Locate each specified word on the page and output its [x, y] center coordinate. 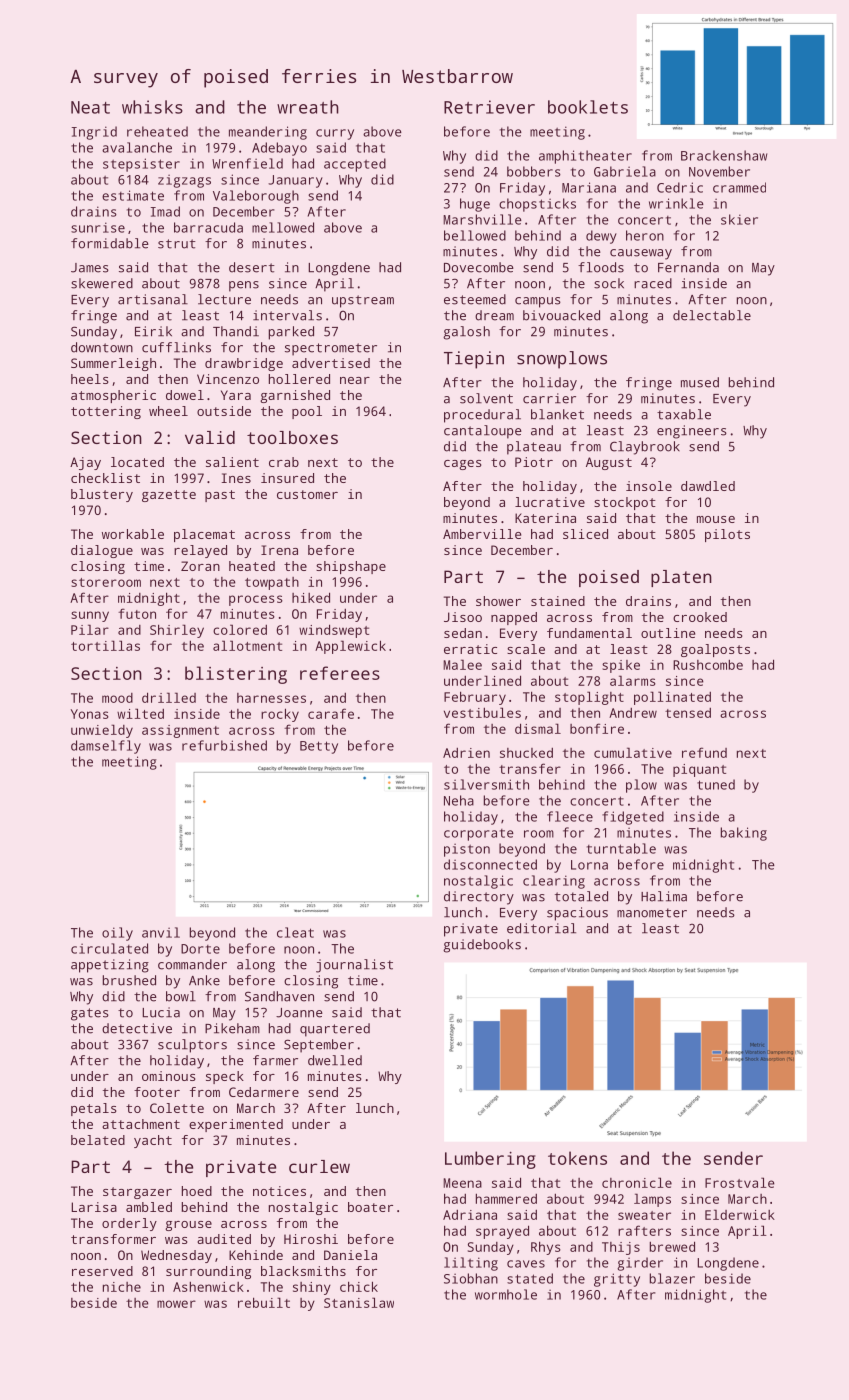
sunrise [98, 227]
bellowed [475, 235]
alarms [633, 680]
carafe [331, 713]
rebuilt [264, 1302]
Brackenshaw [724, 155]
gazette [169, 496]
